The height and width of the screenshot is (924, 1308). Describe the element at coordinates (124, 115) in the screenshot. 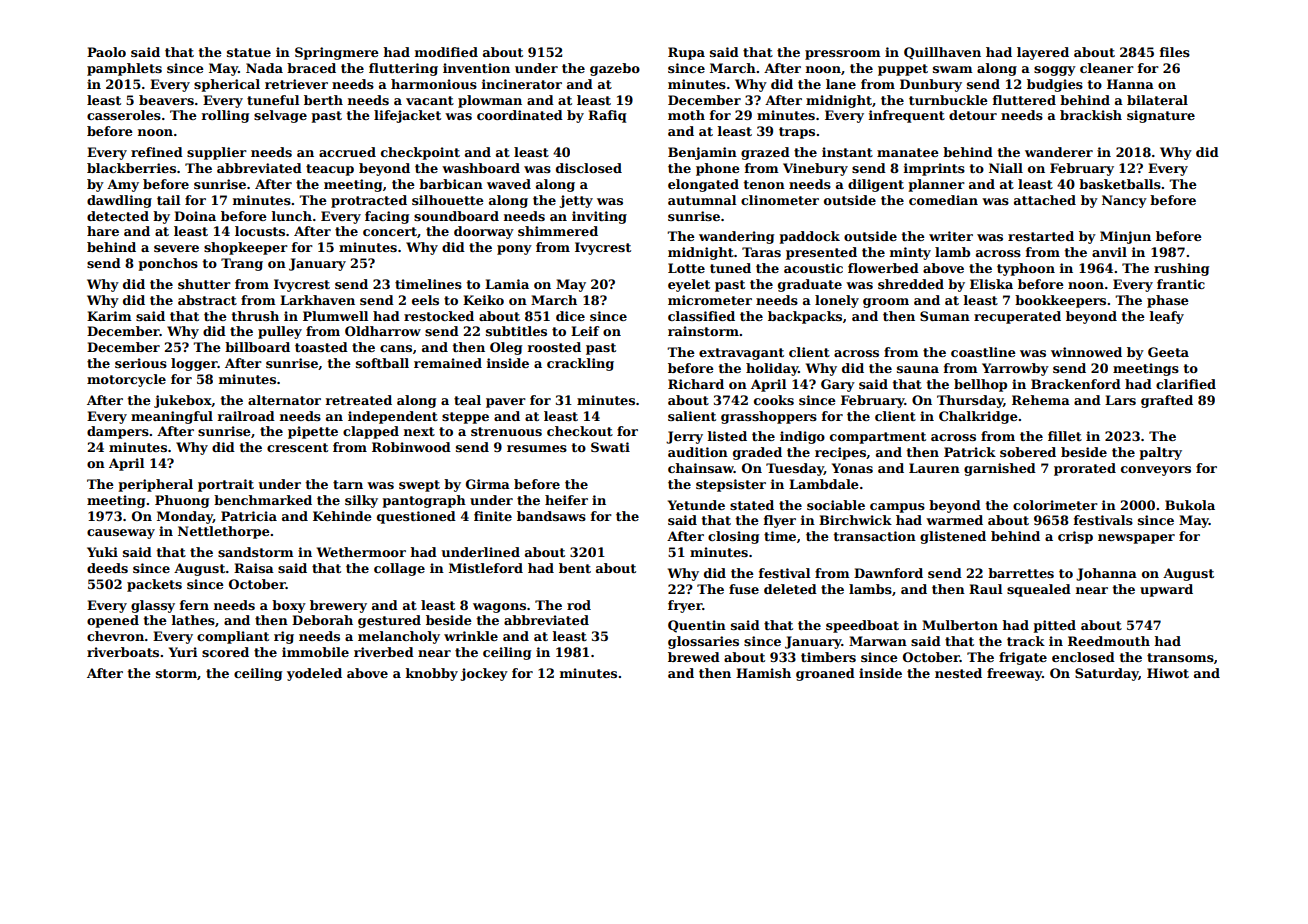

I see `casseroles` at that location.
